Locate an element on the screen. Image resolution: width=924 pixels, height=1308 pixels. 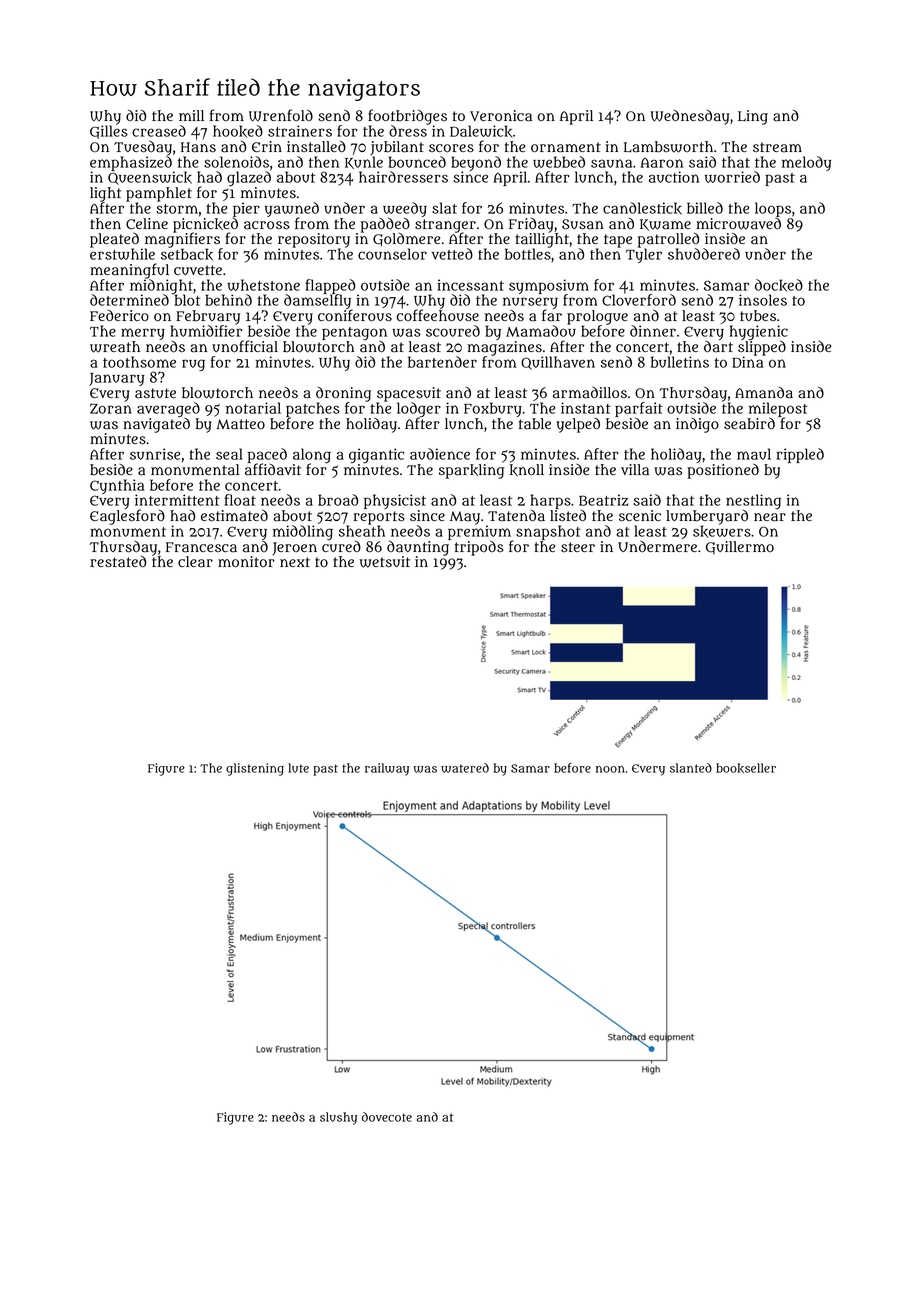
bartender is located at coordinates (442, 362).
